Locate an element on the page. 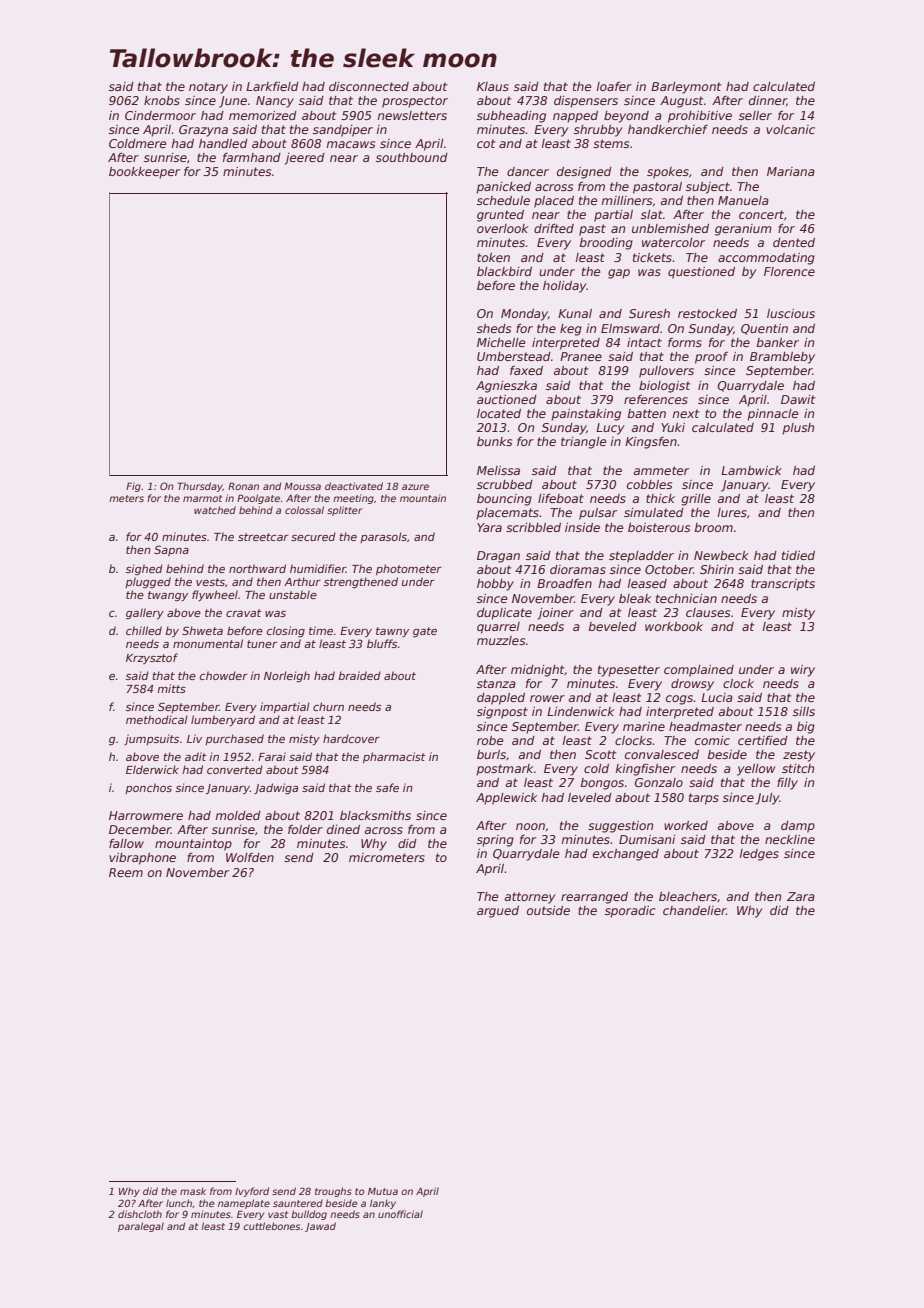  adit is located at coordinates (196, 756).
